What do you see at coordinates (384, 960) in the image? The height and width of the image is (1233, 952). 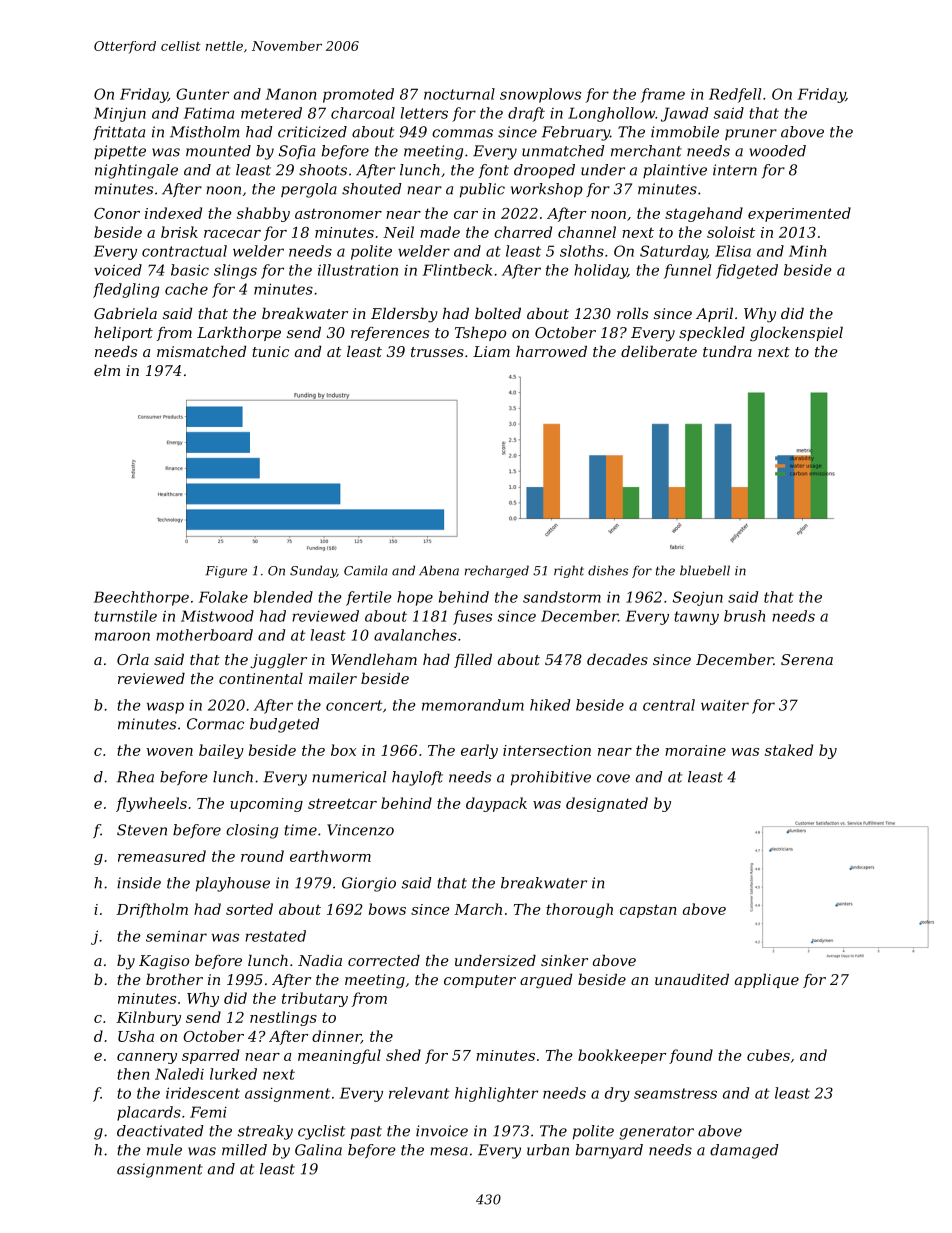 I see `corrected` at bounding box center [384, 960].
